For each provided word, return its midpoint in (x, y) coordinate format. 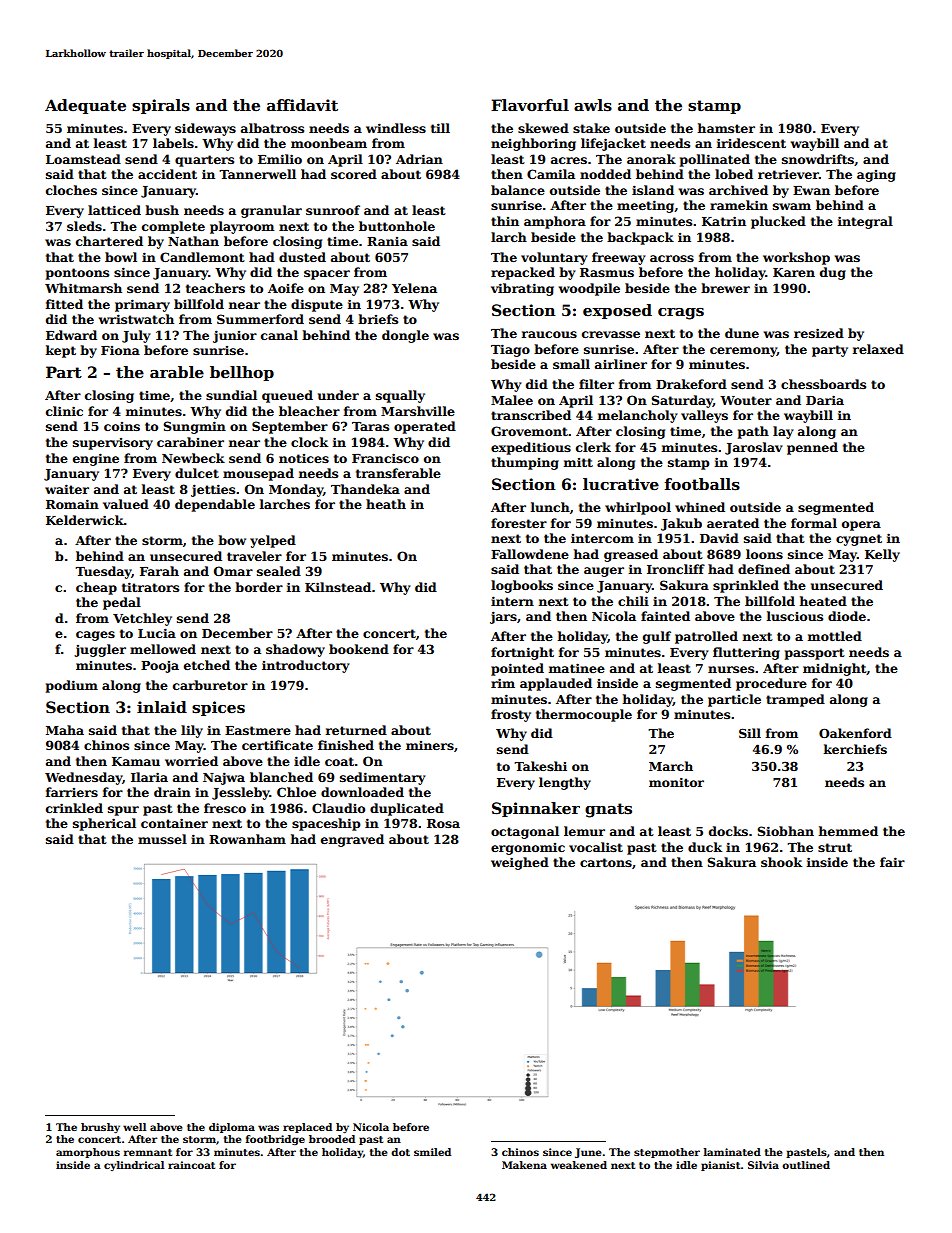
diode (847, 616)
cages (95, 636)
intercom (602, 538)
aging (876, 176)
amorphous (88, 1153)
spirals (161, 106)
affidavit (302, 105)
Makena (524, 1165)
